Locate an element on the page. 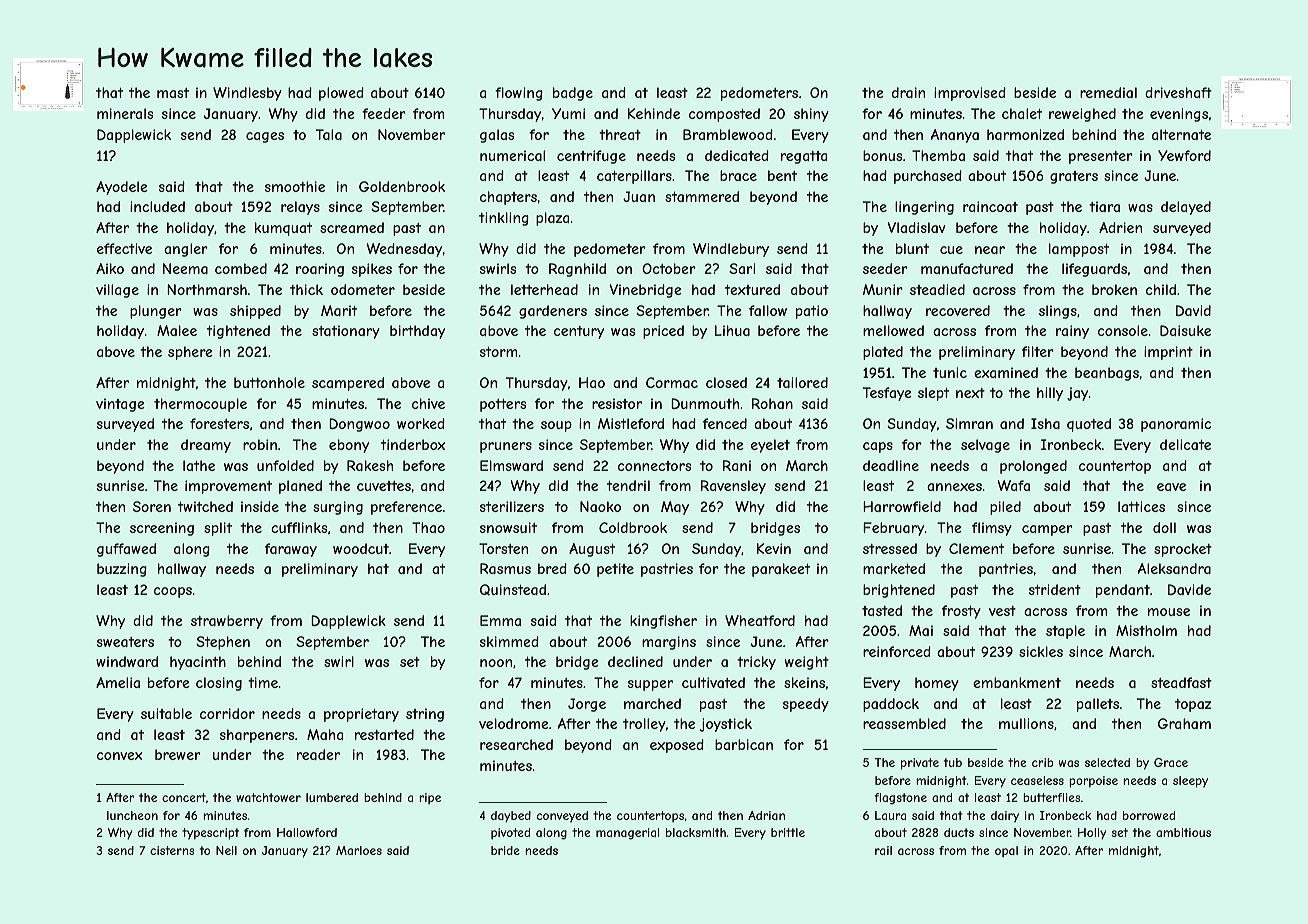 Image resolution: width=1308 pixels, height=924 pixels. mast is located at coordinates (173, 93).
